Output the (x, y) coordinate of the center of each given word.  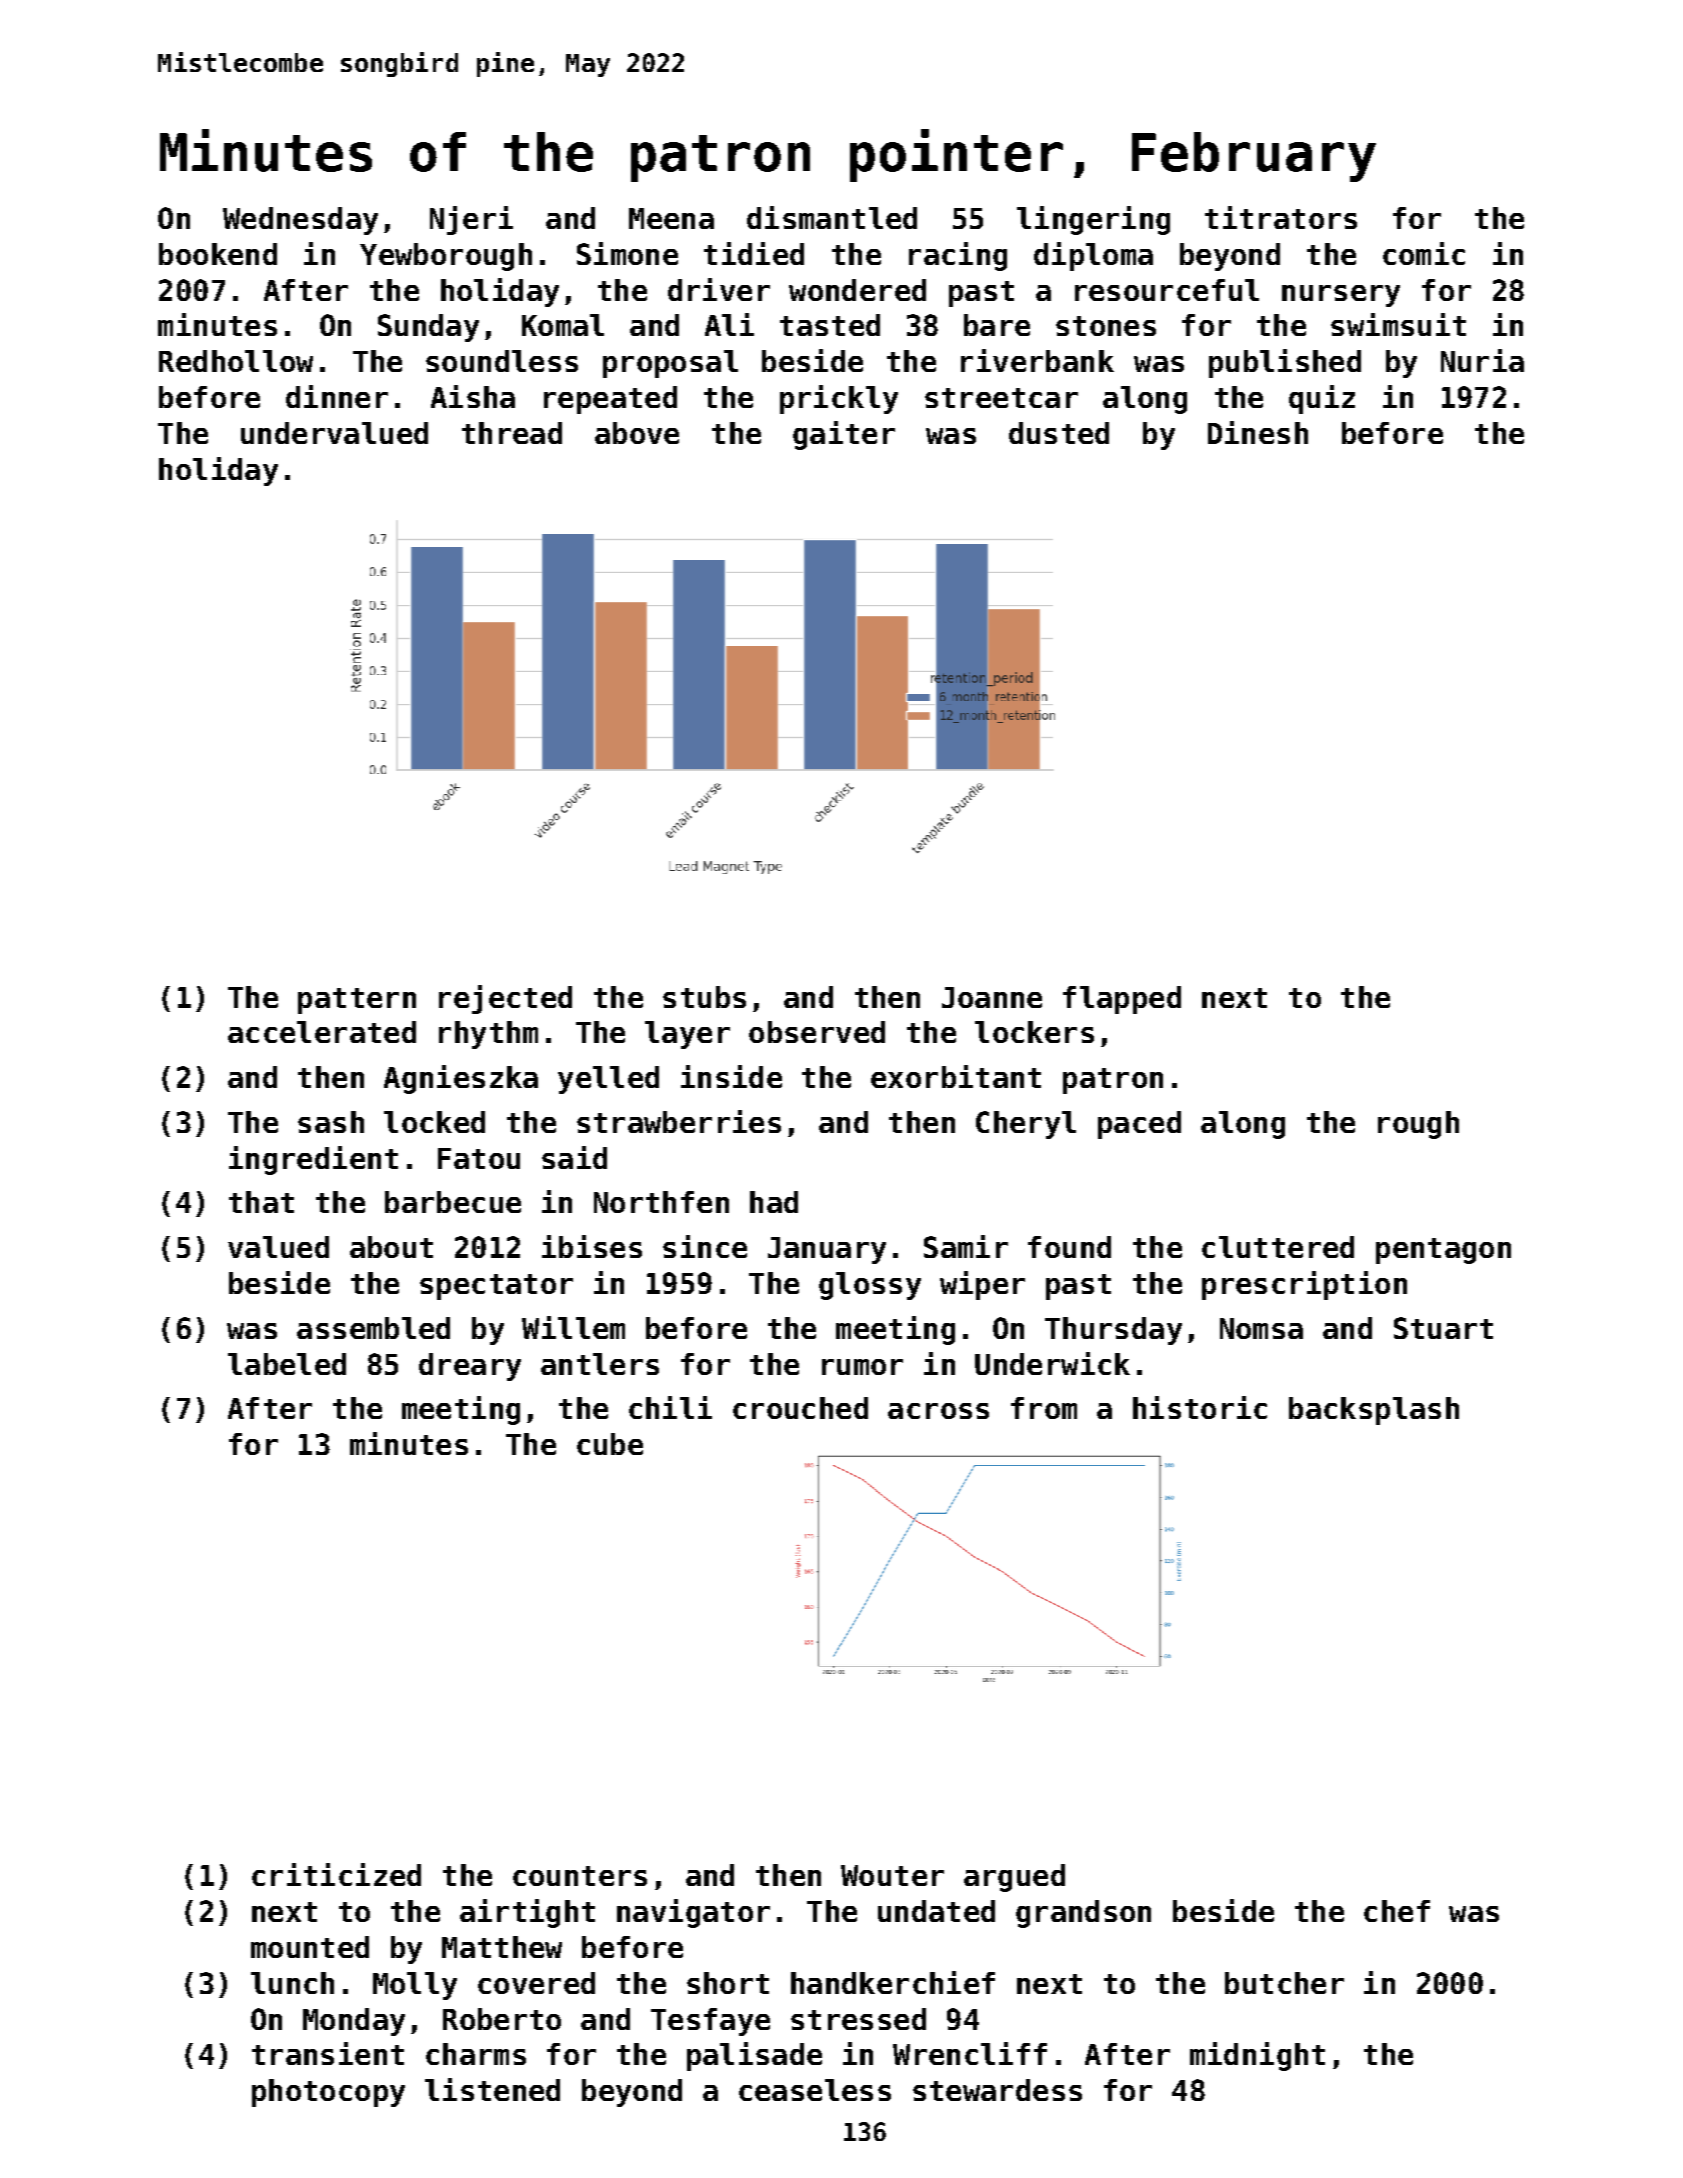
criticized (336, 1874)
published (1285, 363)
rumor (862, 1367)
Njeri (471, 220)
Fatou (479, 1158)
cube (610, 1444)
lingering (1093, 220)
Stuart (1443, 1328)
